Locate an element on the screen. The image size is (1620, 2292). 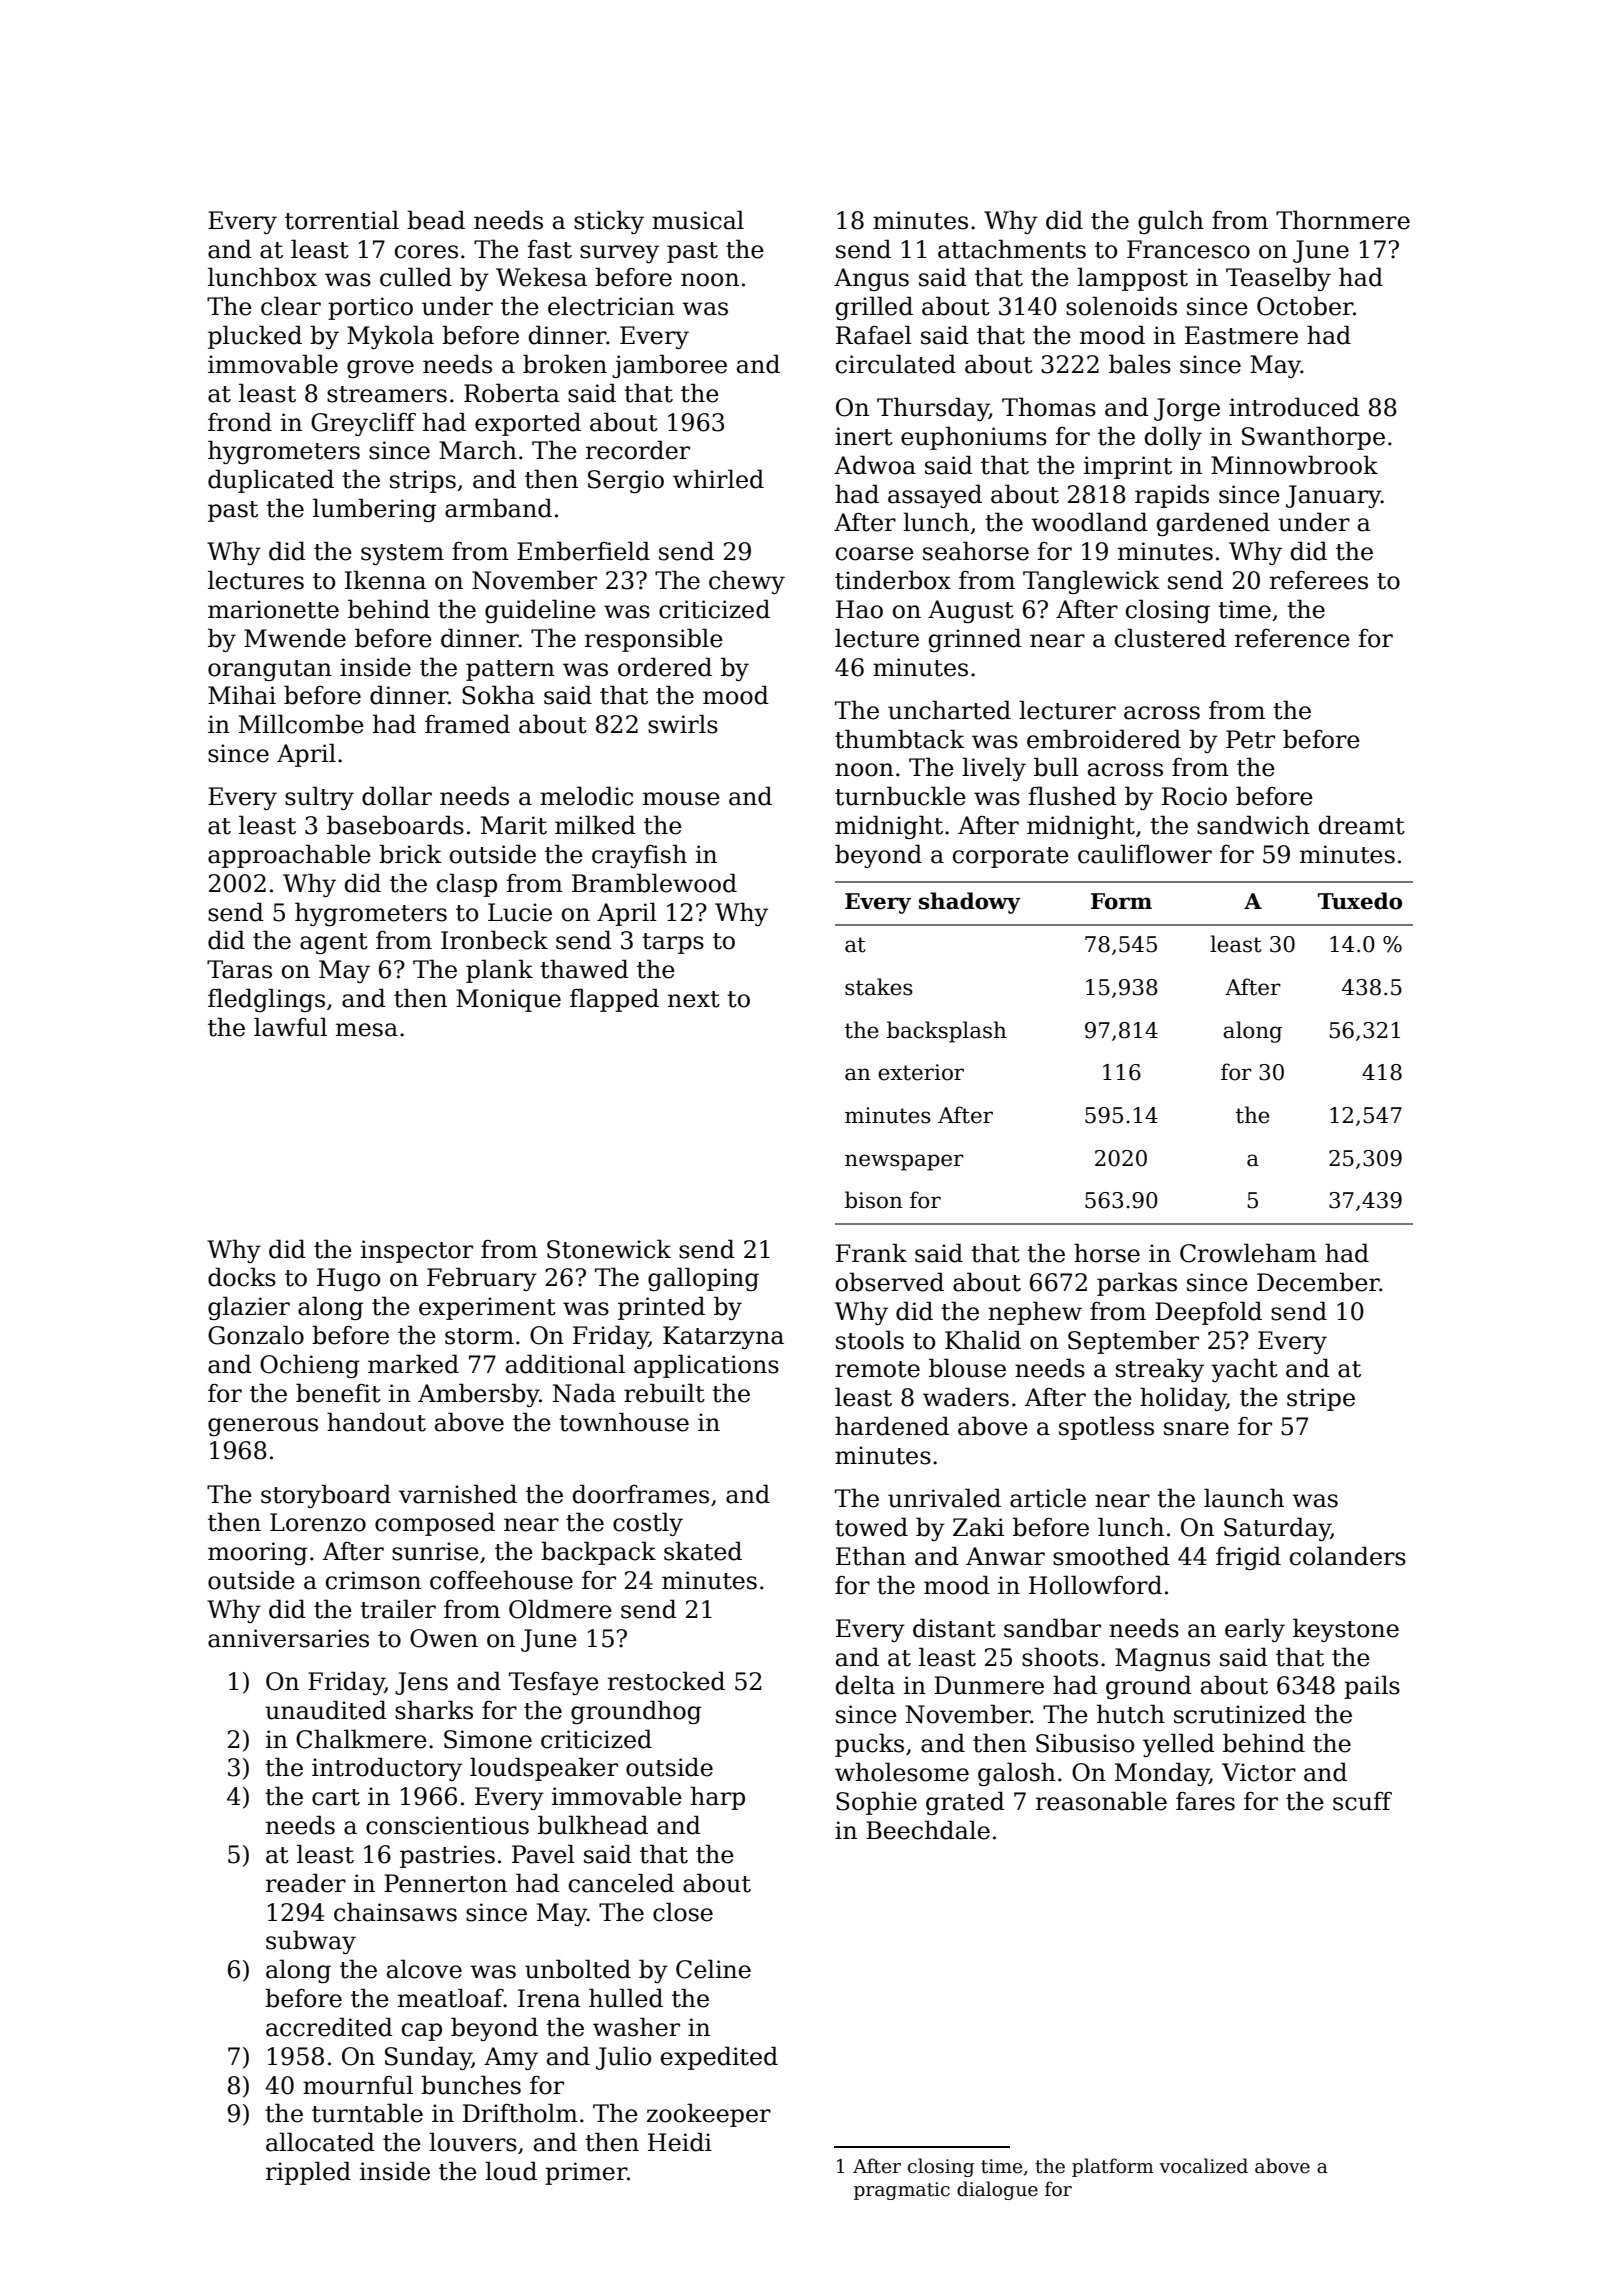
vocalized is located at coordinates (1203, 2166).
